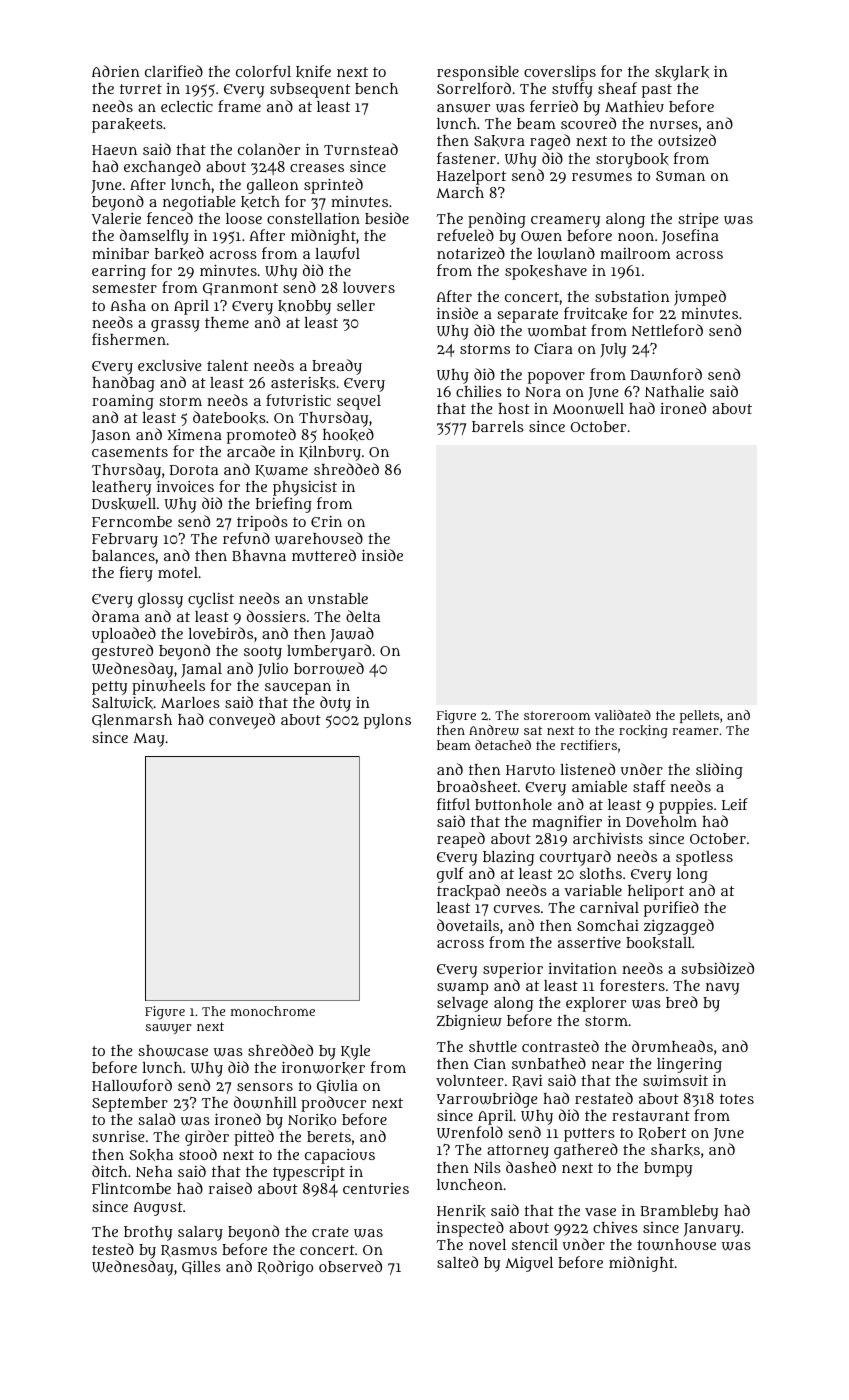 This screenshot has height=1400, width=849. I want to click on sawyer, so click(169, 1029).
